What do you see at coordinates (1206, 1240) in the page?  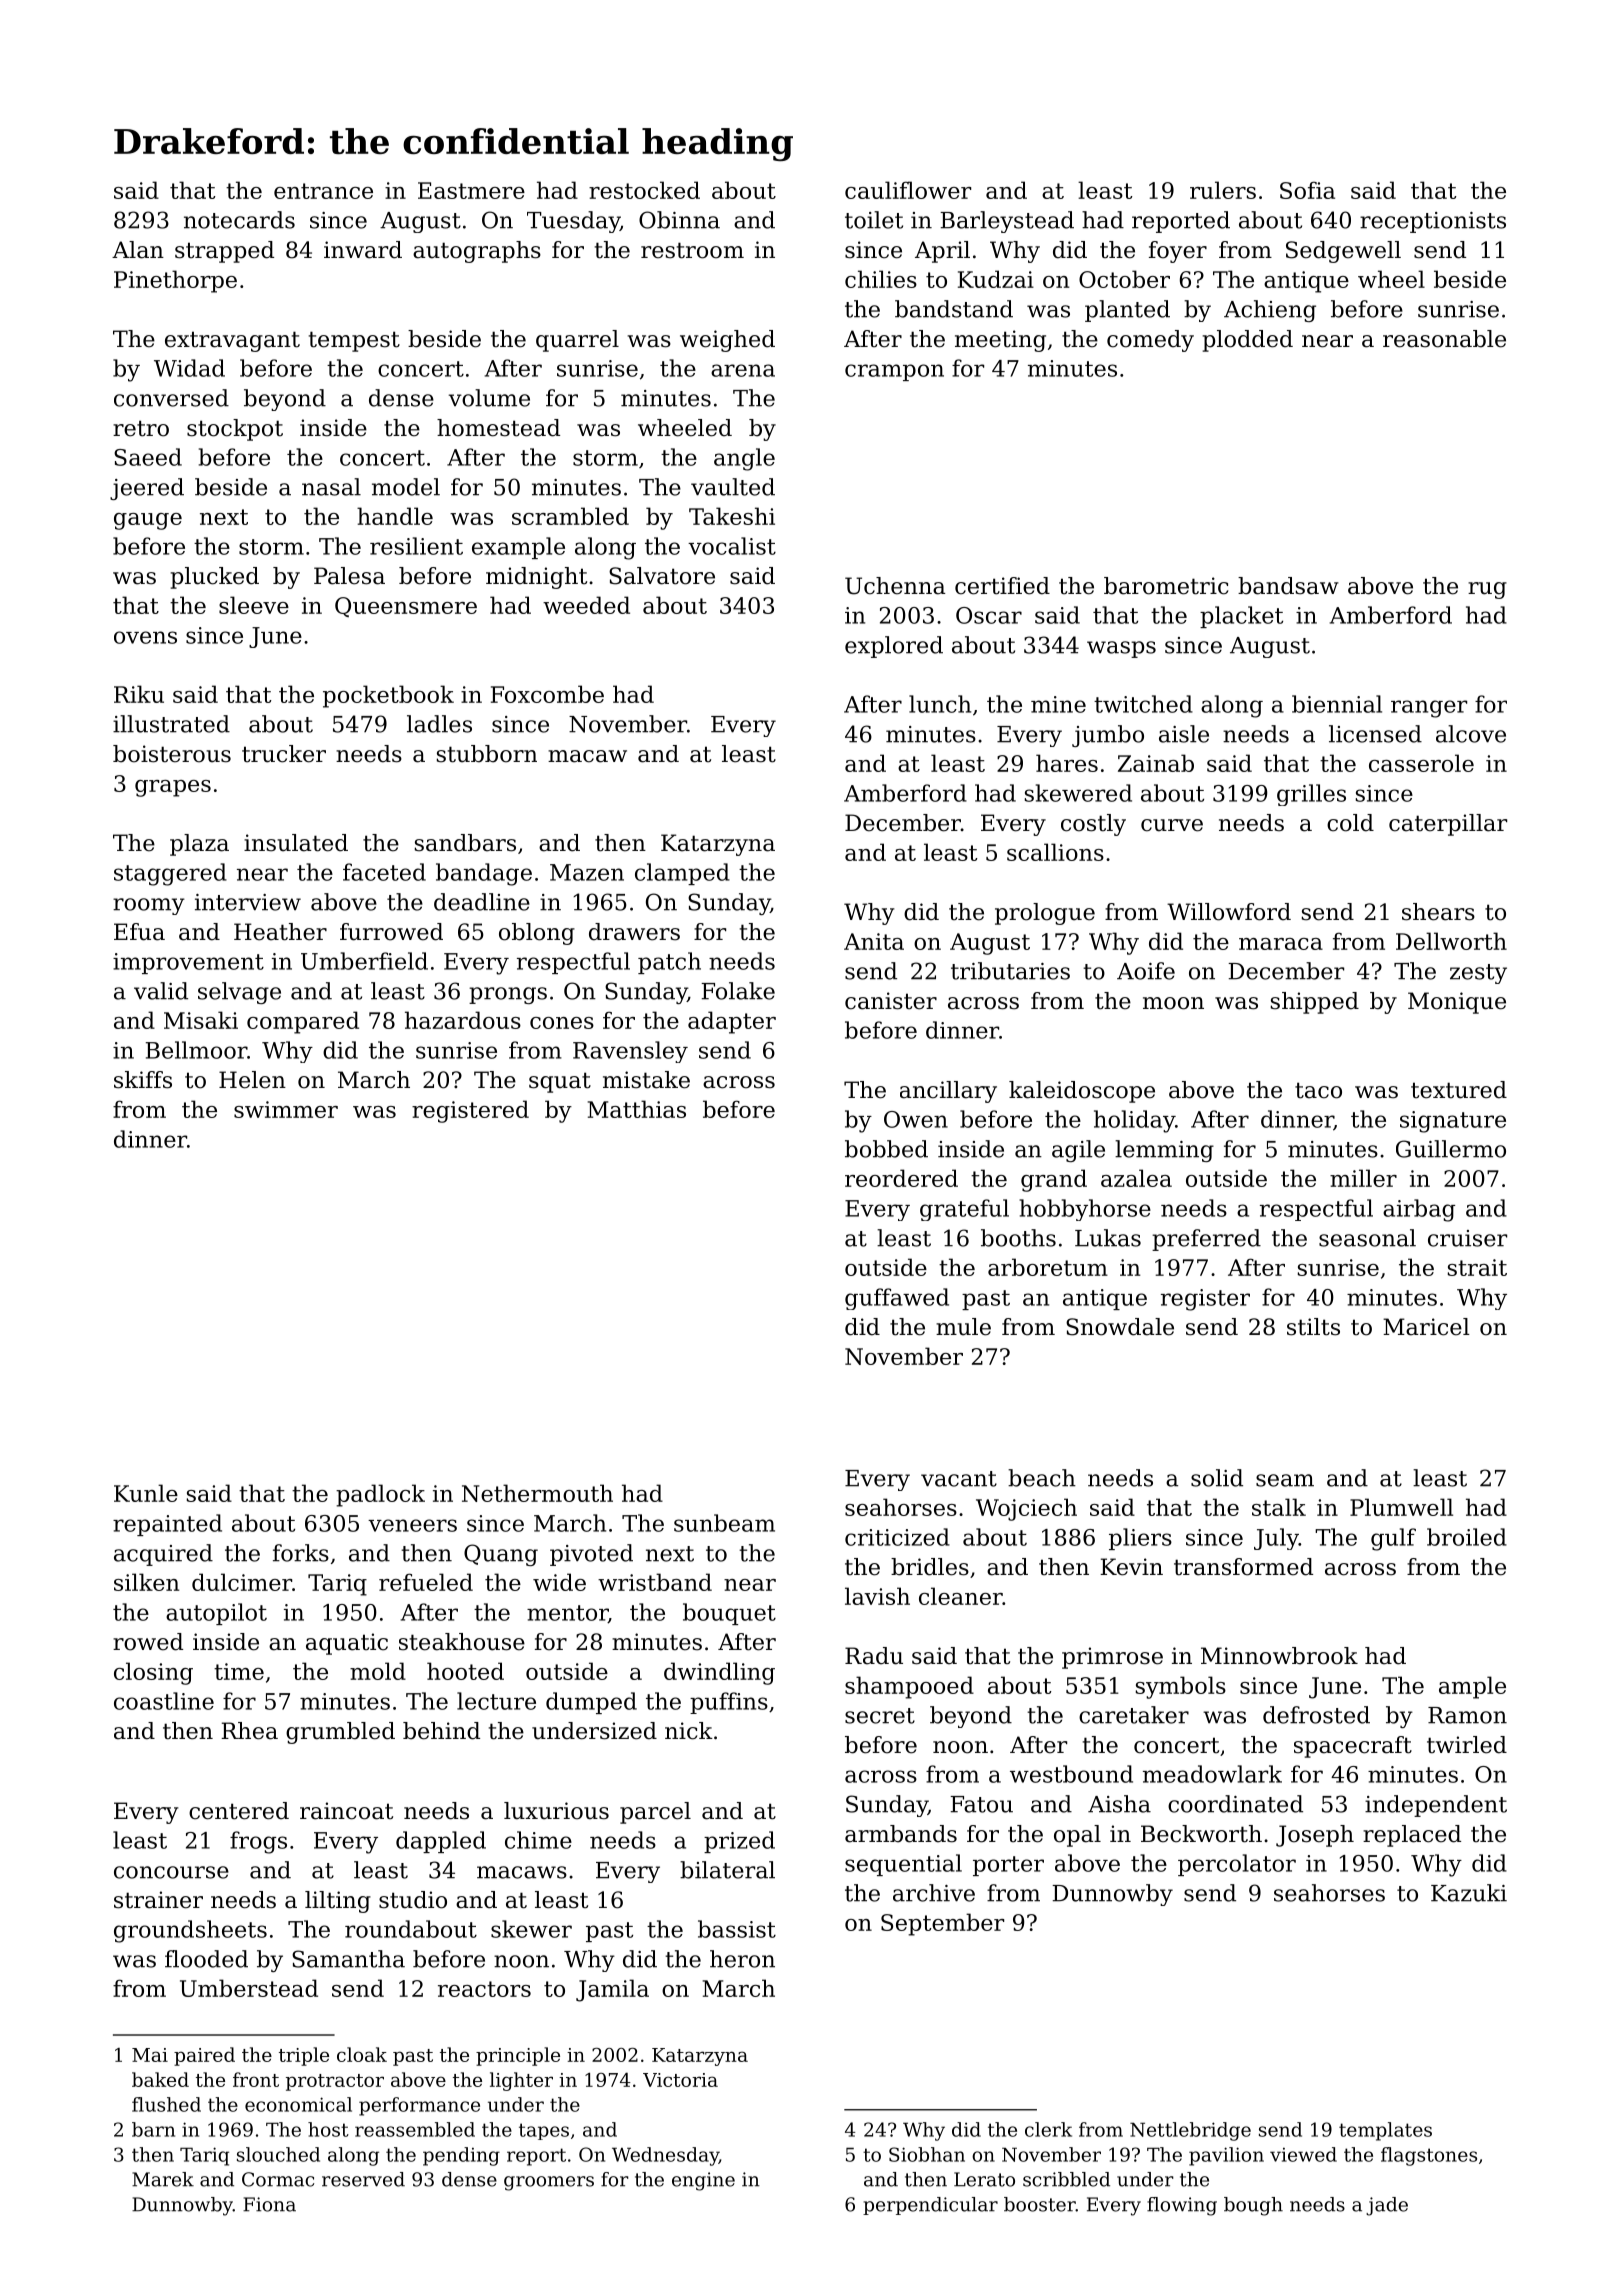 I see `preferred` at bounding box center [1206, 1240].
